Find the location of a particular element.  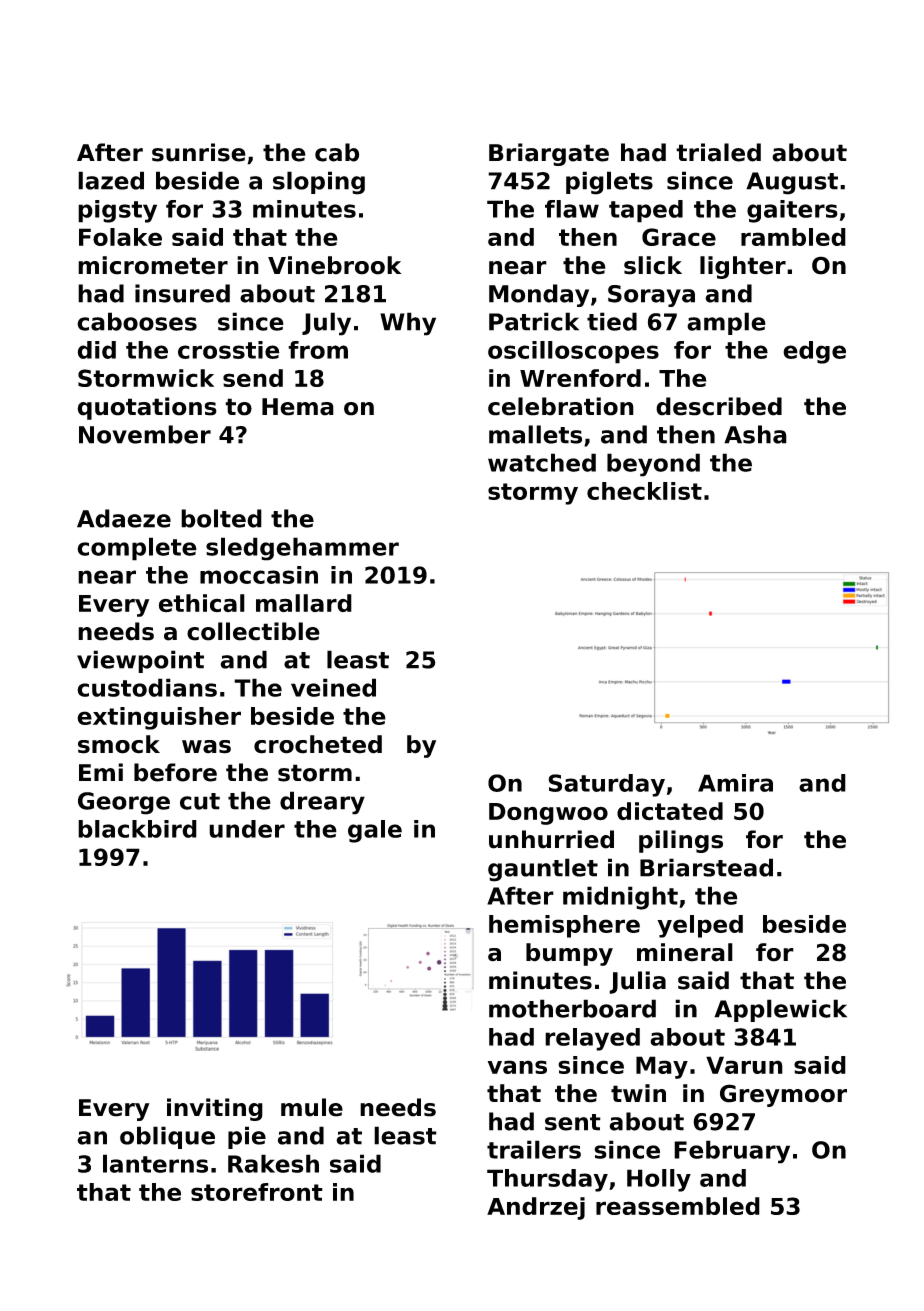

Asha is located at coordinates (755, 434).
